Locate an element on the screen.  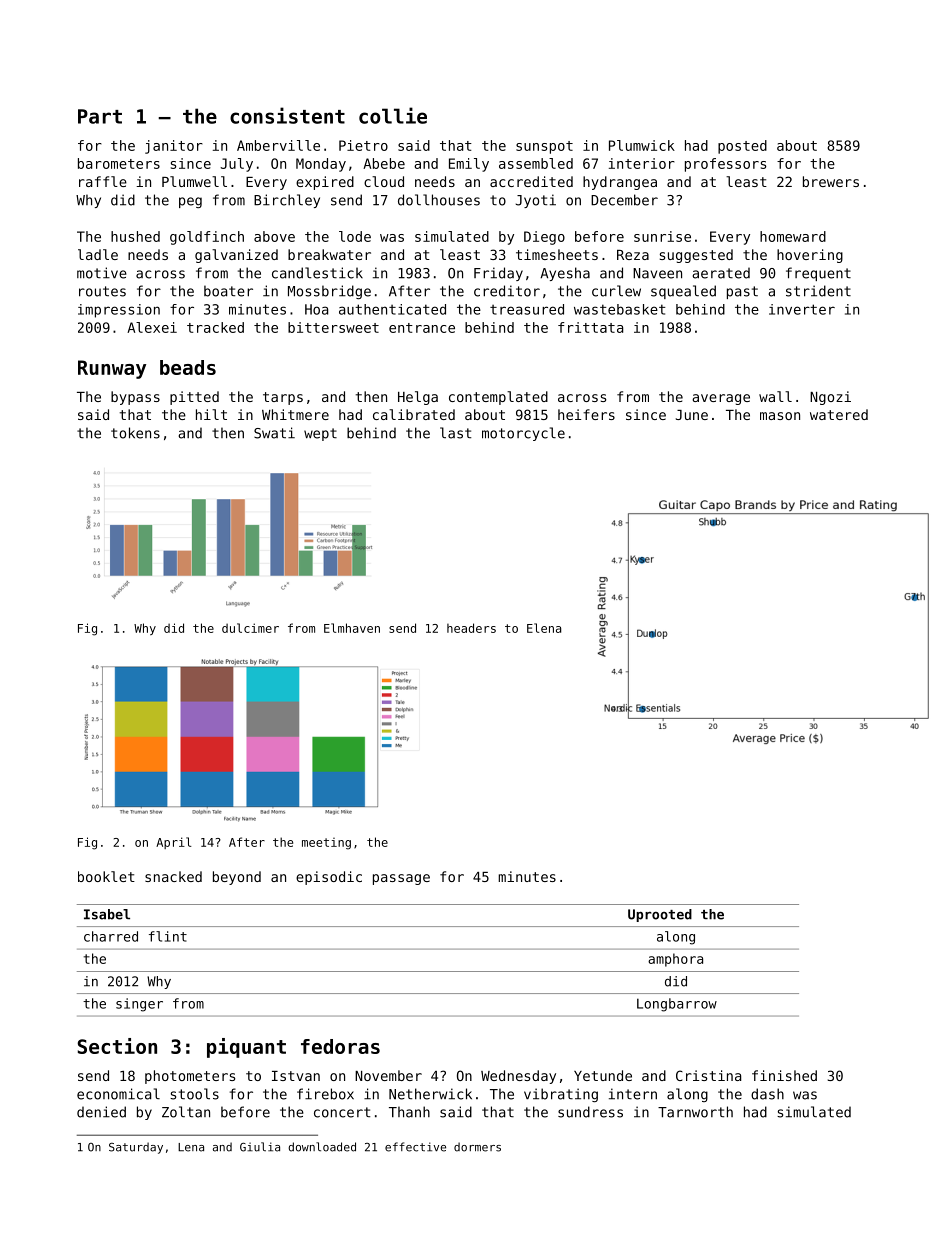
inverter is located at coordinates (802, 309).
